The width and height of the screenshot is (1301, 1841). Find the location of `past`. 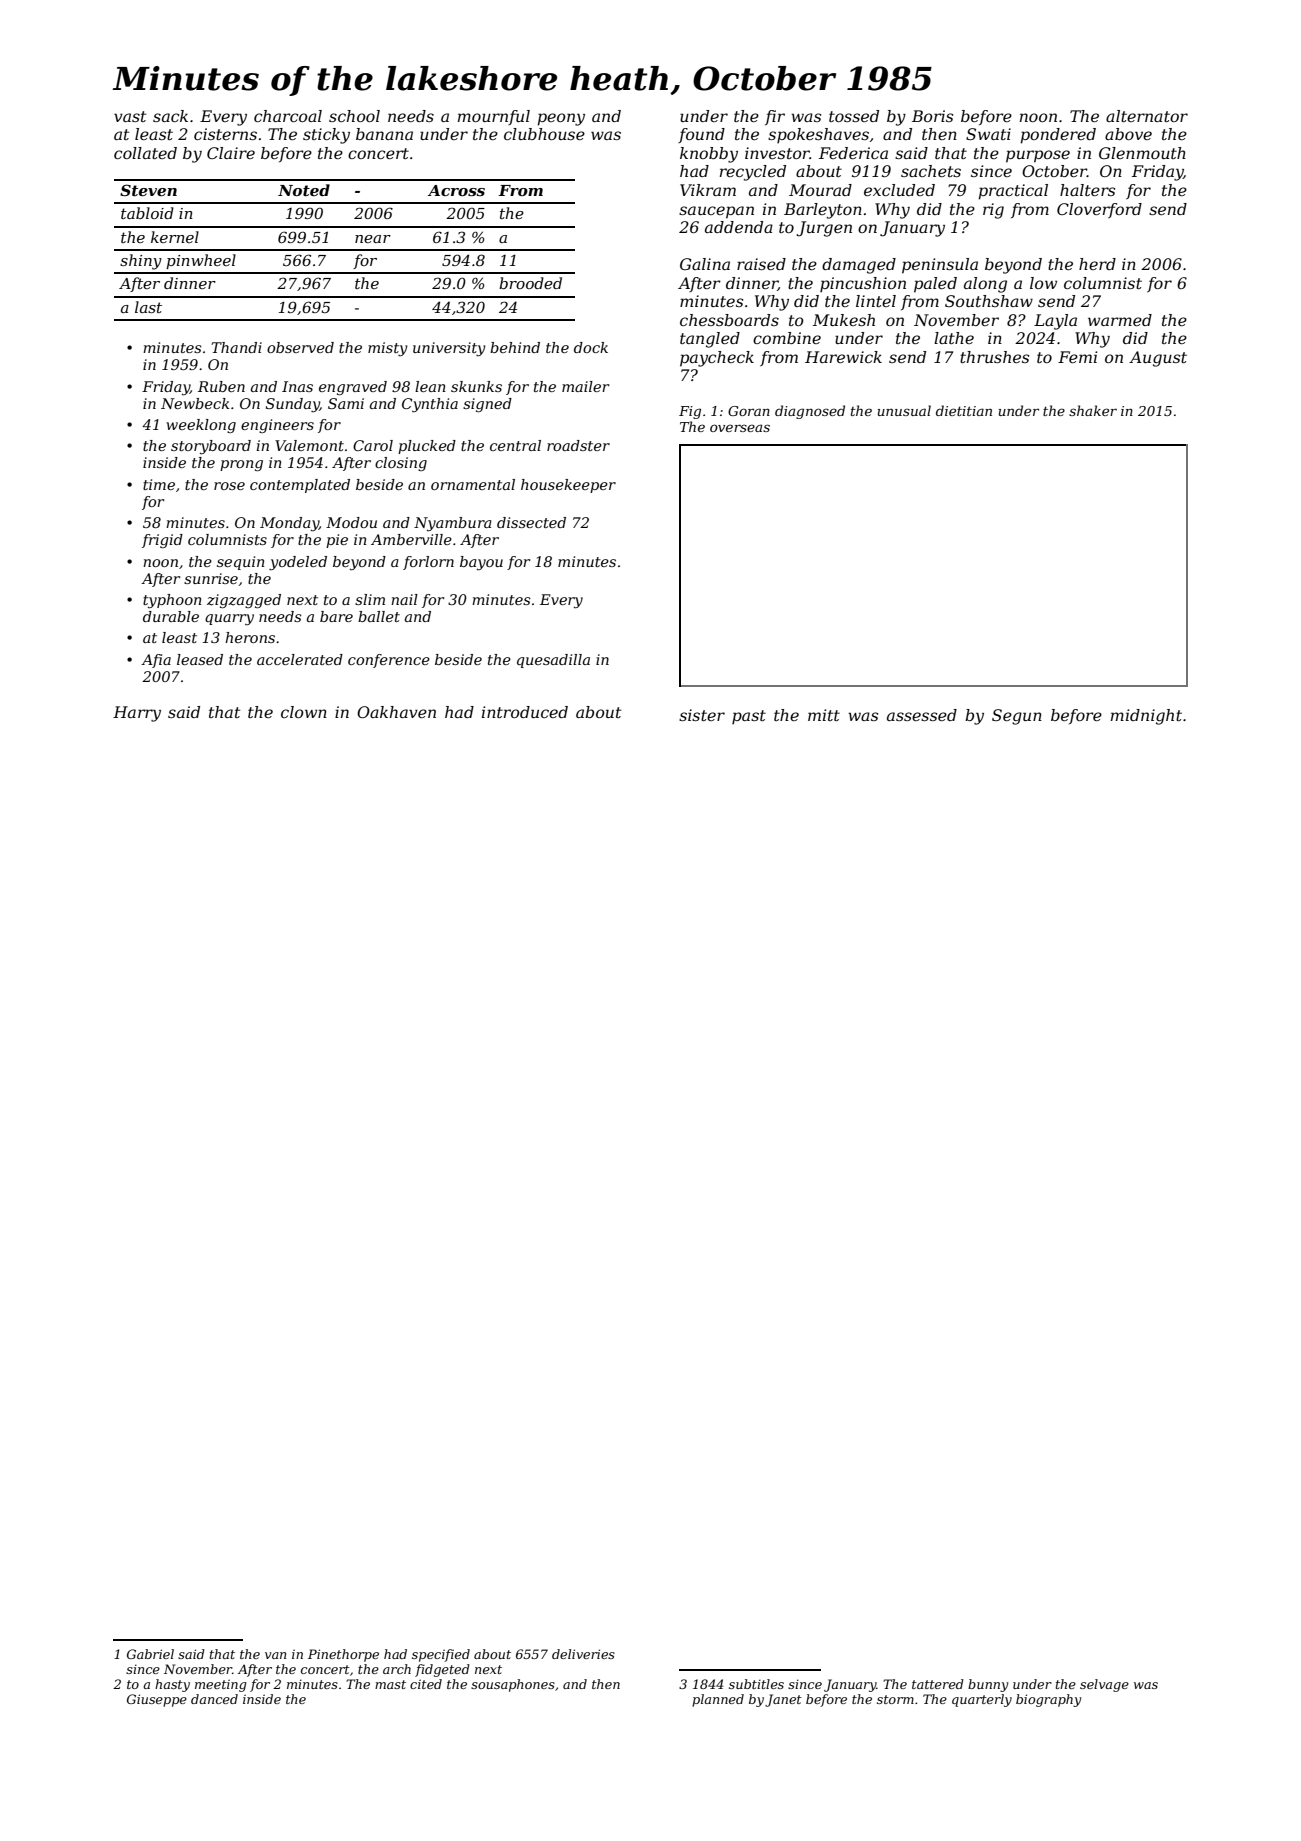

past is located at coordinates (749, 717).
